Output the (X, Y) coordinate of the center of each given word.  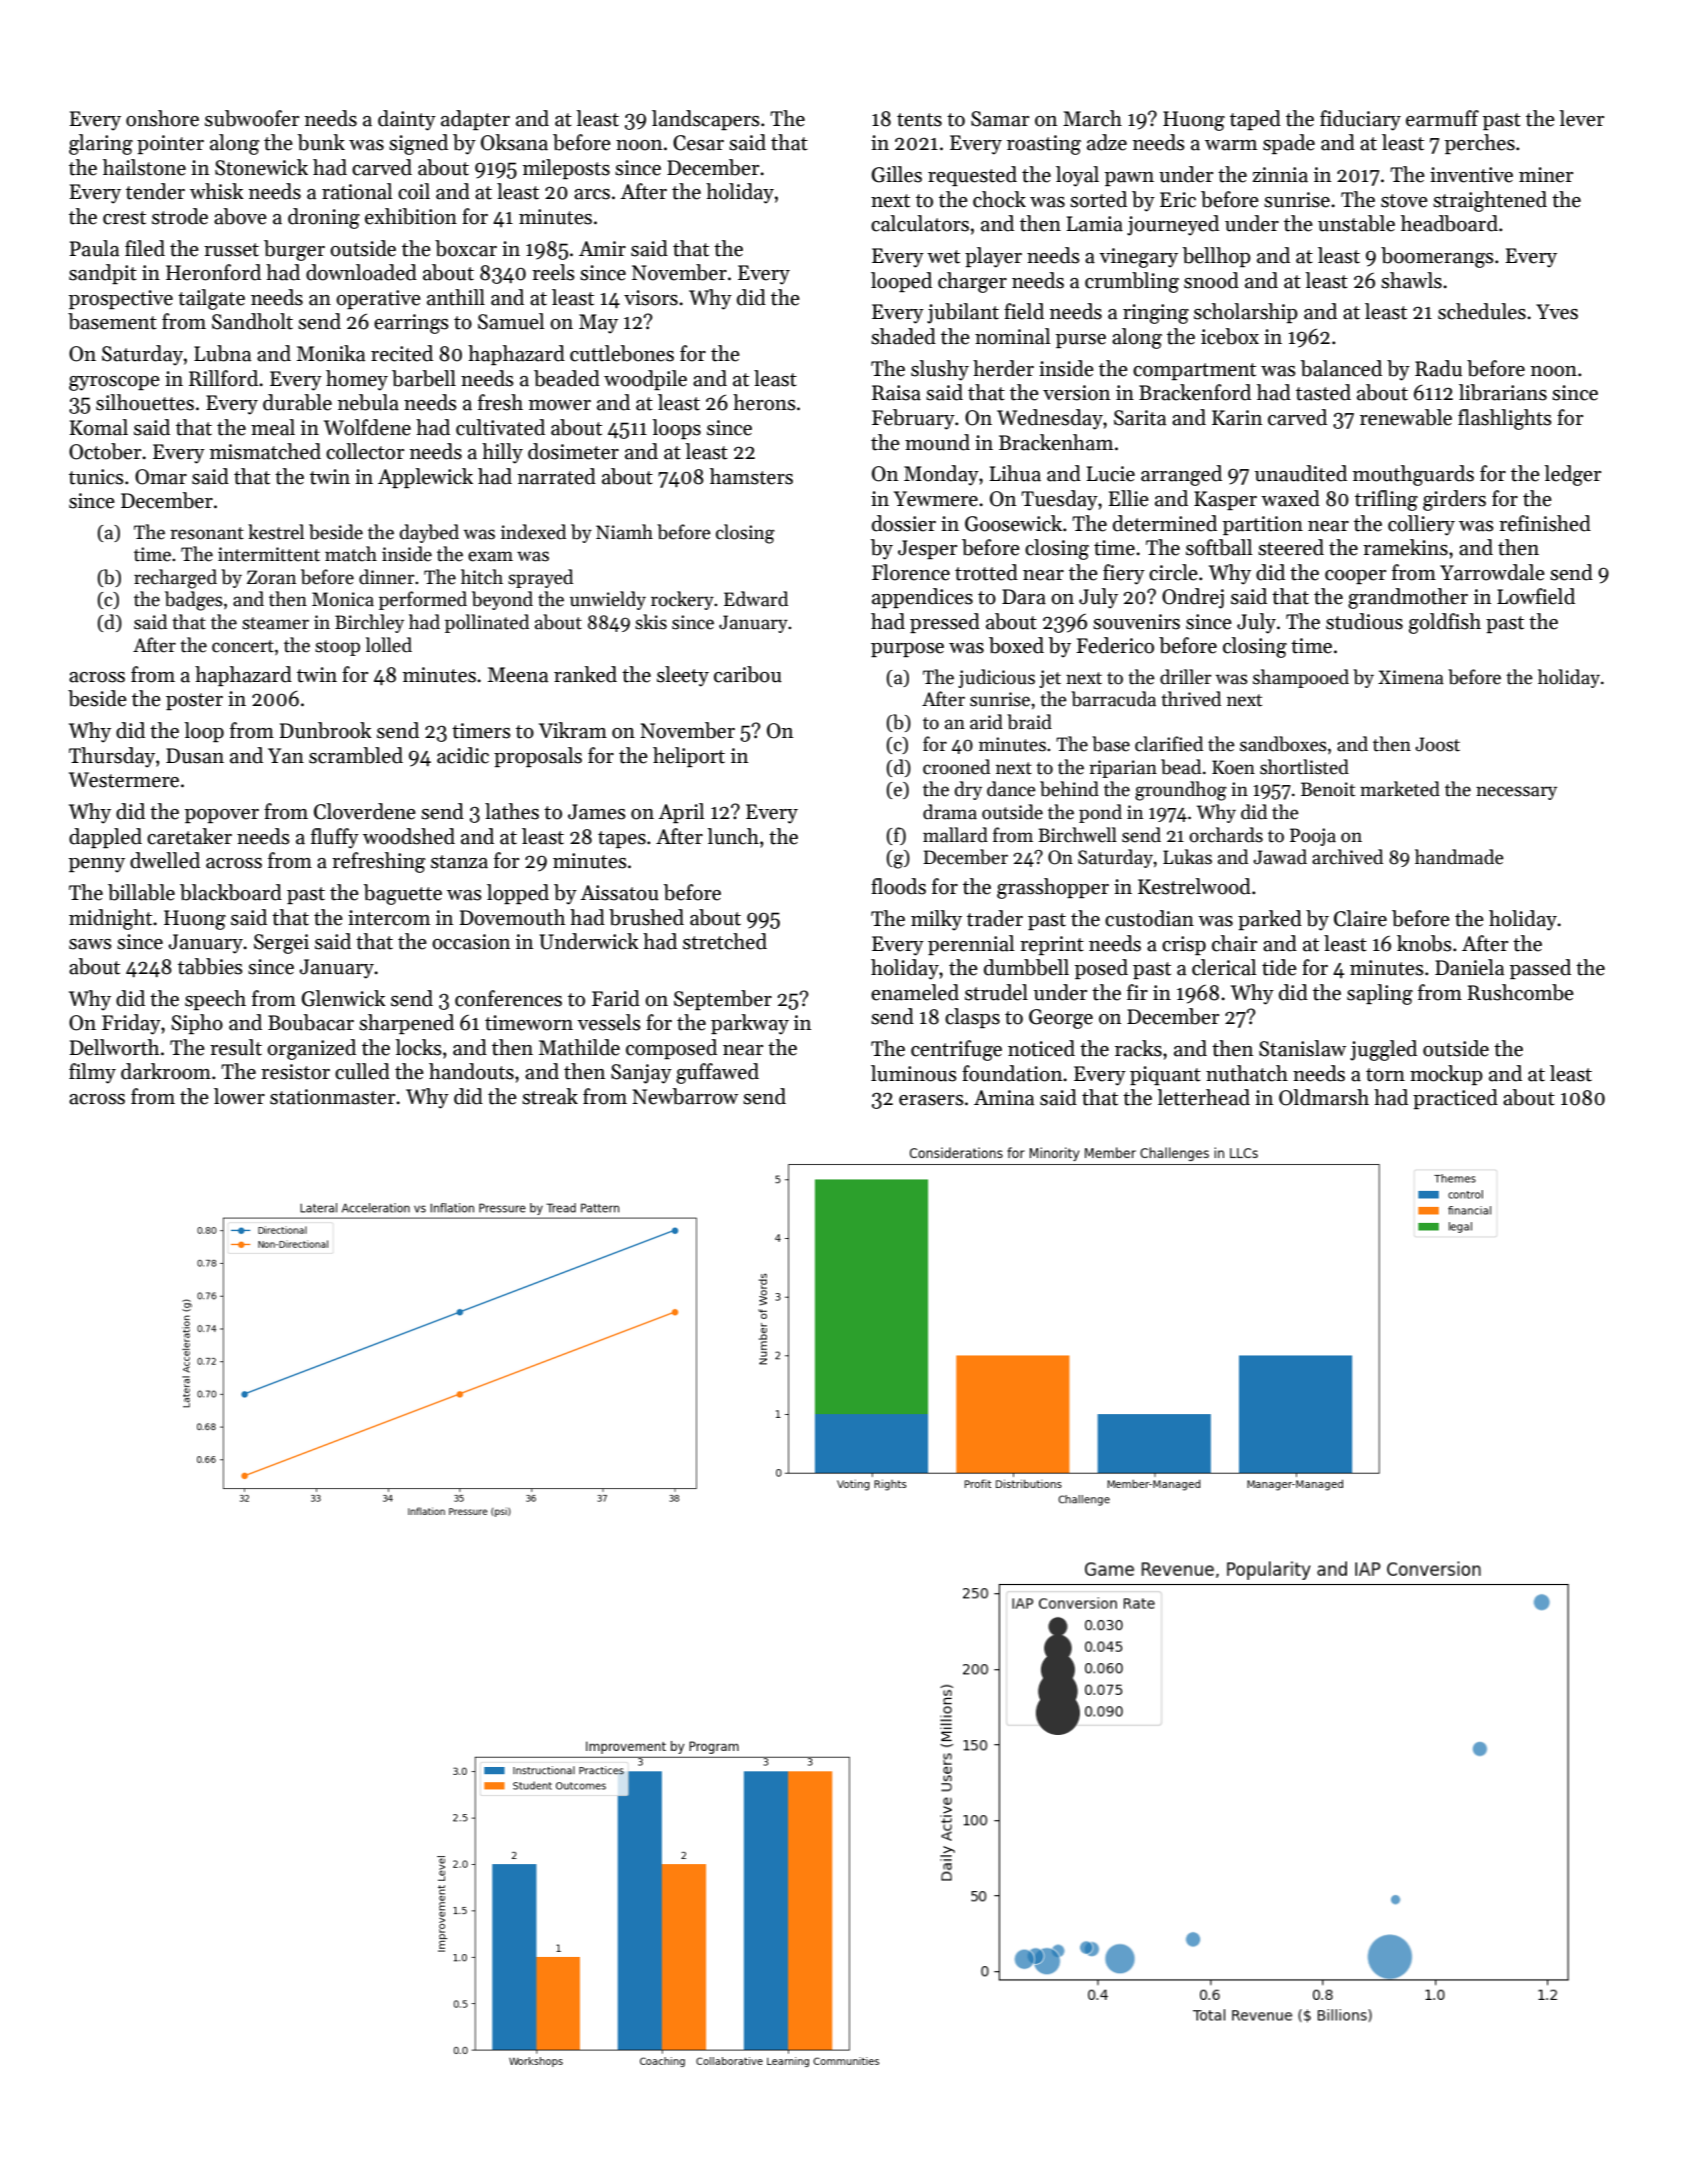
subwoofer (252, 118)
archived (1347, 857)
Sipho (197, 1024)
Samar (1000, 119)
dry (968, 790)
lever (1581, 118)
